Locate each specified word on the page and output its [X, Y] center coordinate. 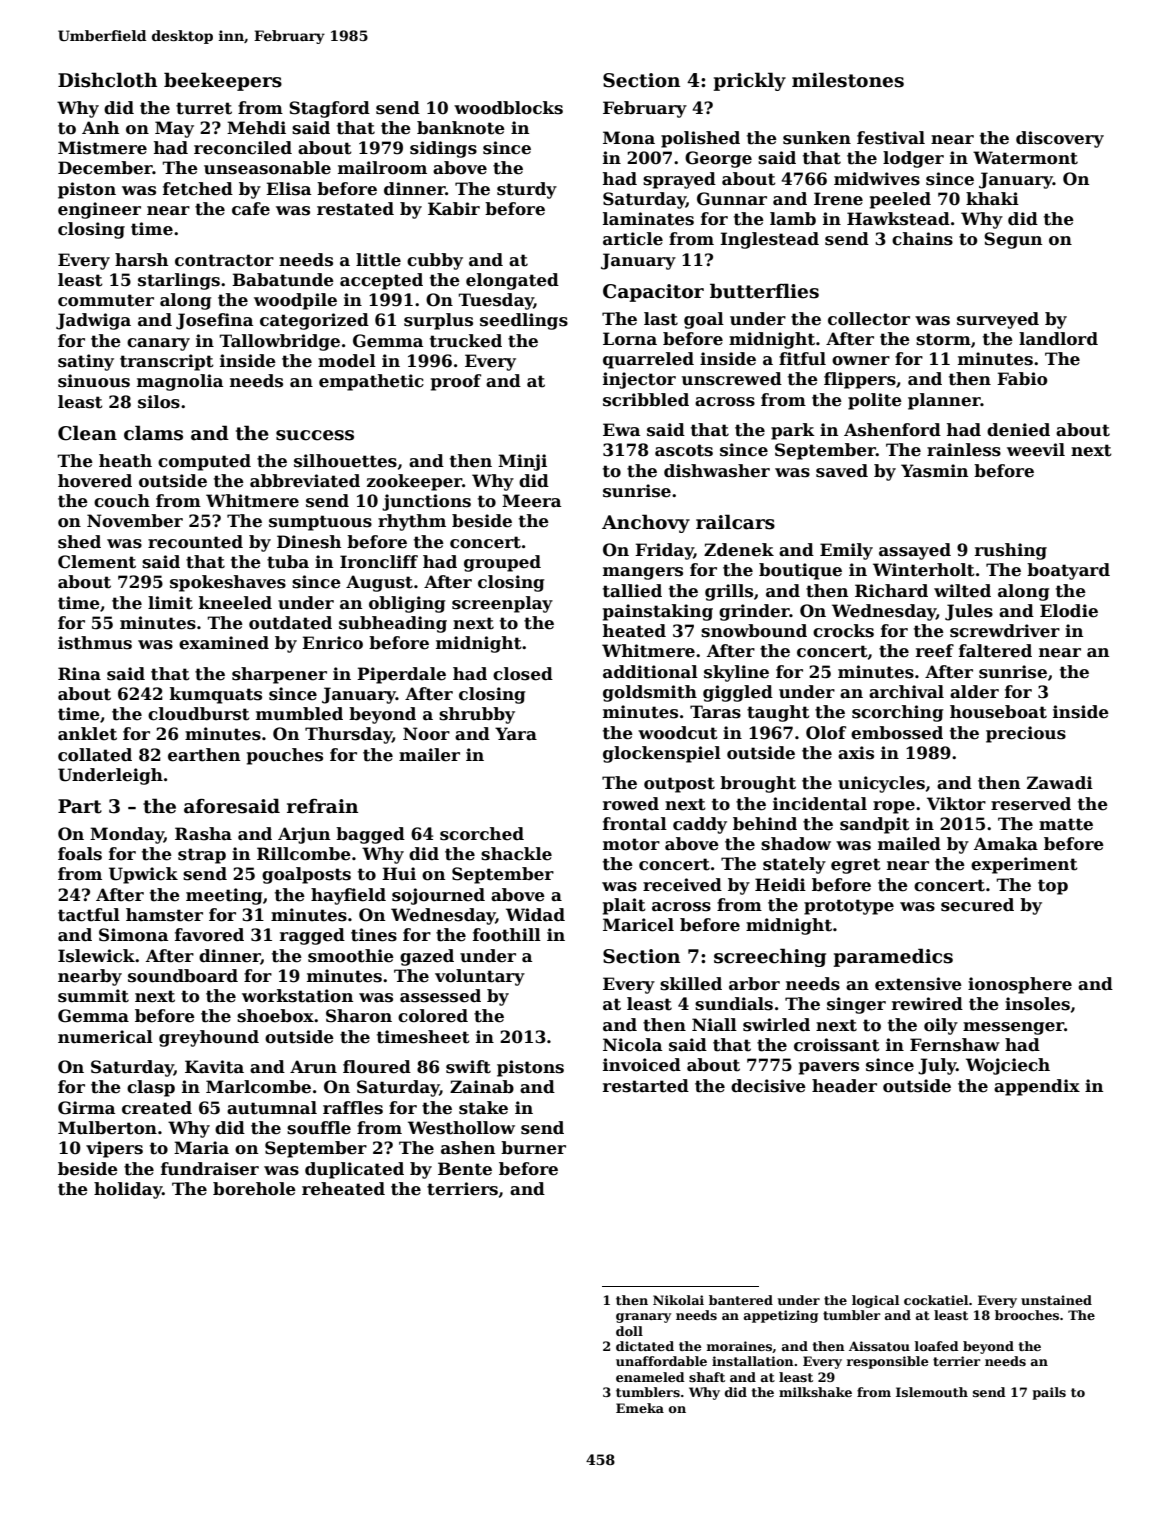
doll [629, 1331]
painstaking [658, 612]
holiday [128, 1190]
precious [1026, 734]
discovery [1060, 139]
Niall [714, 1025]
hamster [164, 915]
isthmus [95, 643]
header [844, 1086]
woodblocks [508, 108]
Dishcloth [107, 80]
